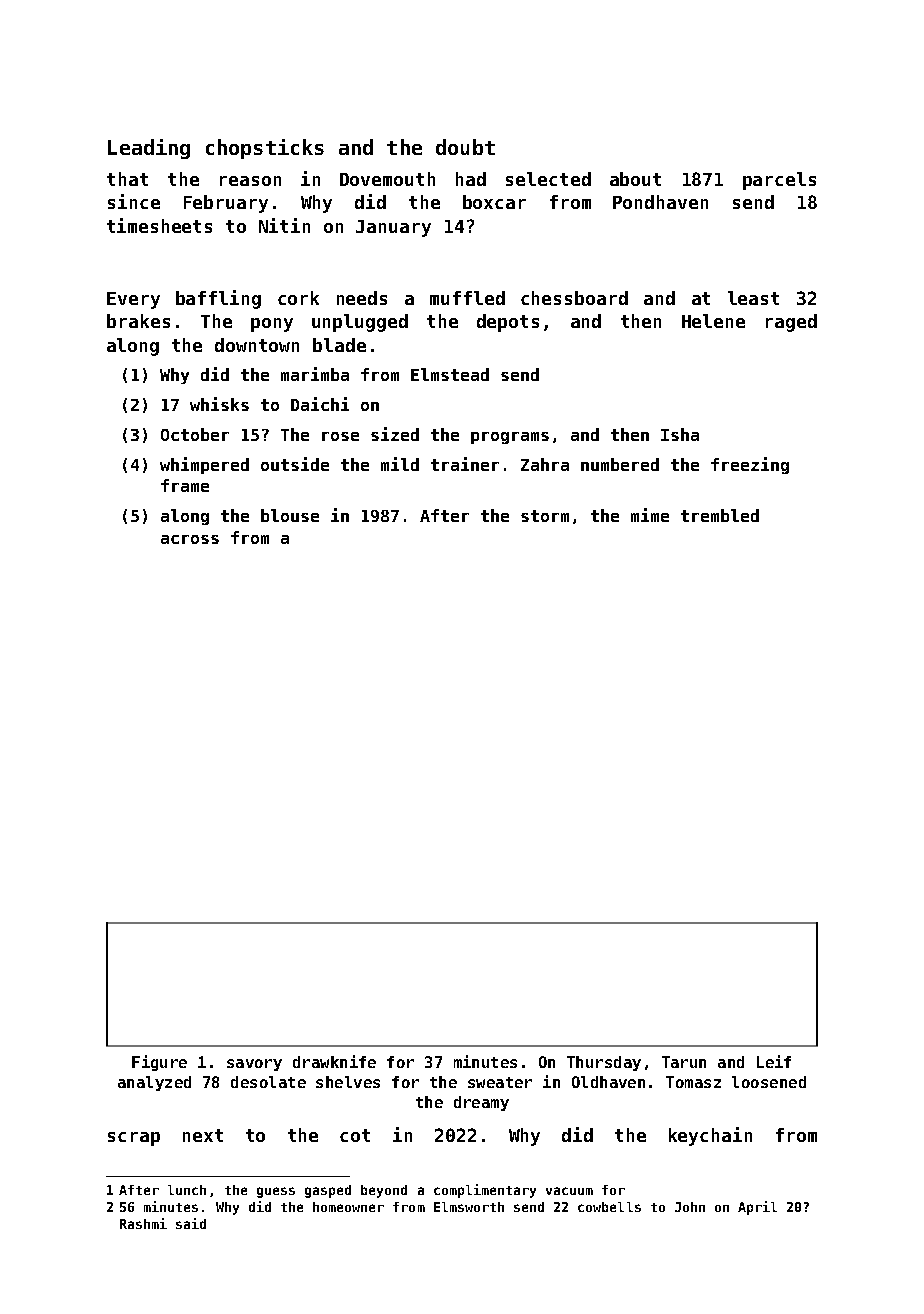 The height and width of the page is (1314, 924). I want to click on next, so click(203, 1135).
